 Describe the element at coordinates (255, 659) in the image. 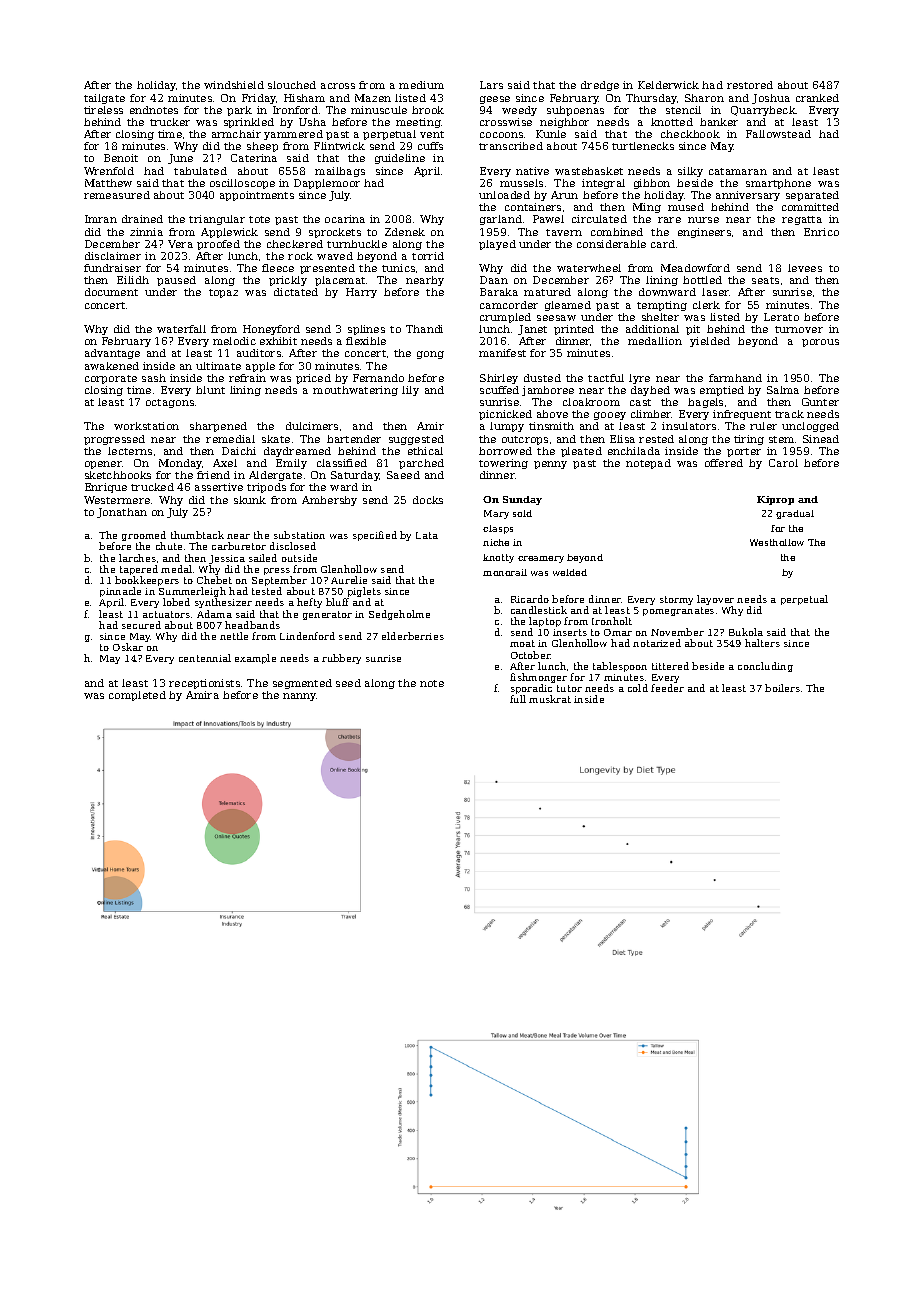

I see `example` at that location.
